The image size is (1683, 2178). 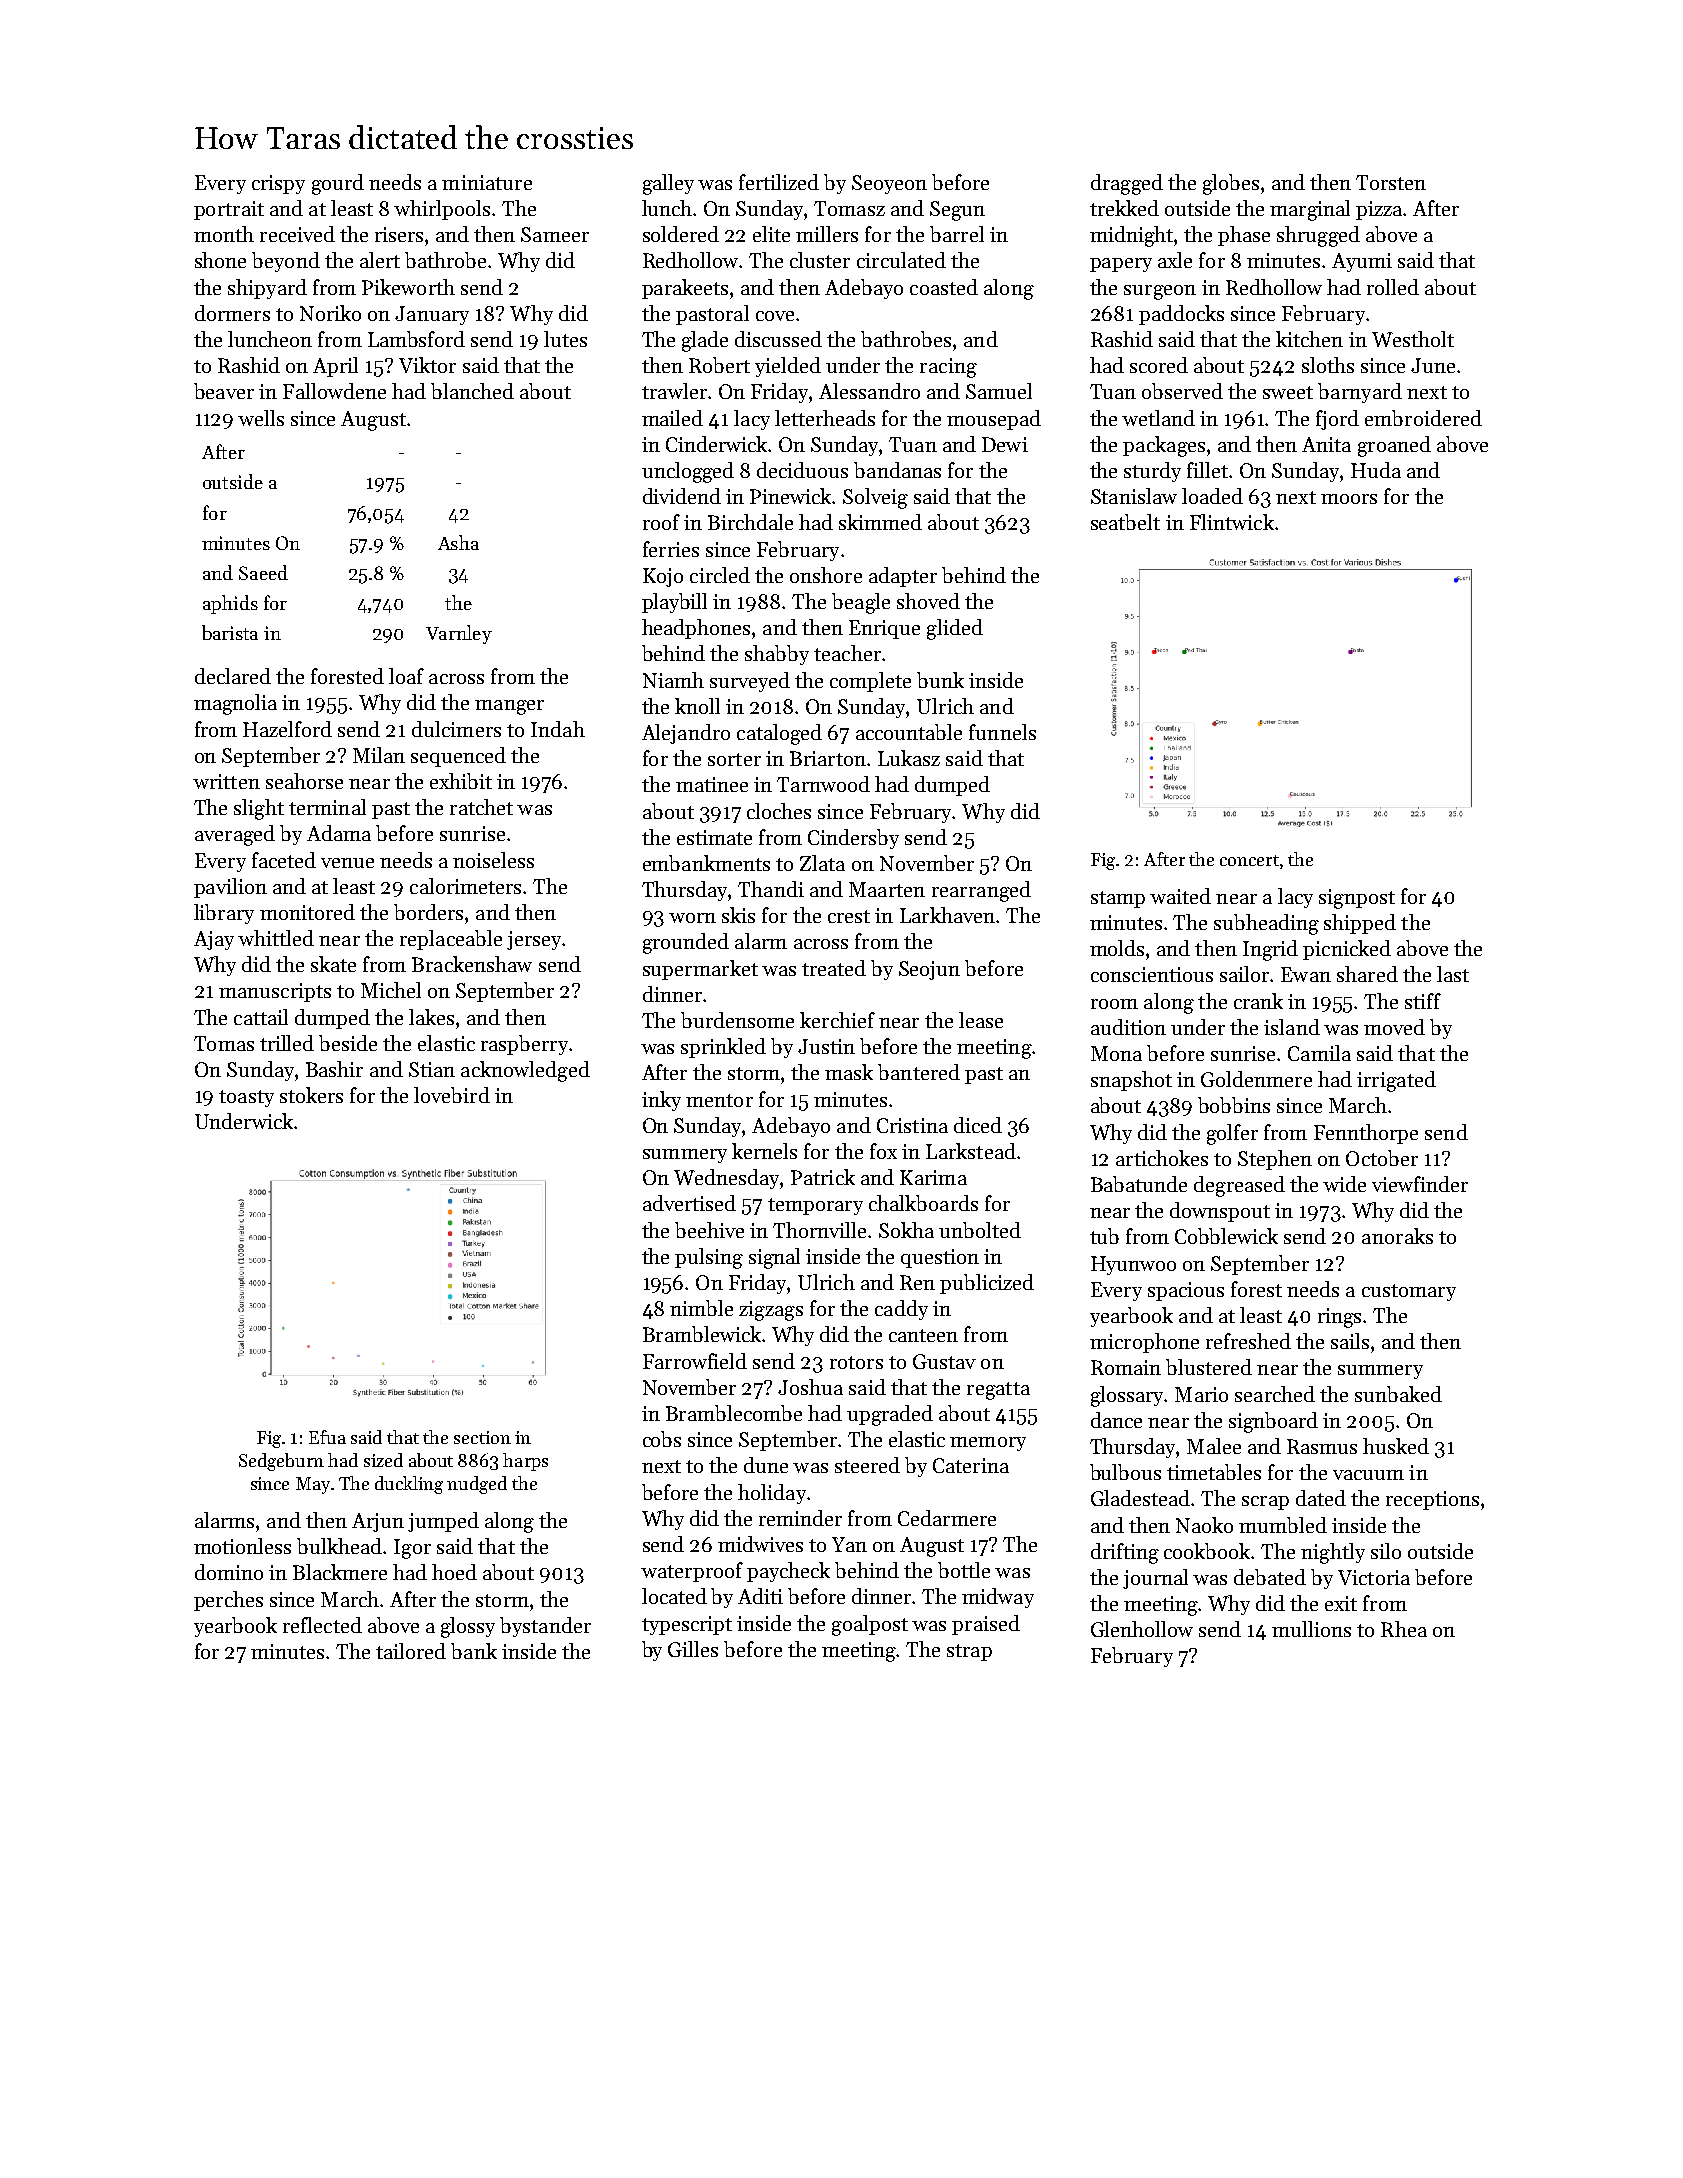 What do you see at coordinates (969, 1652) in the image?
I see `strap` at bounding box center [969, 1652].
